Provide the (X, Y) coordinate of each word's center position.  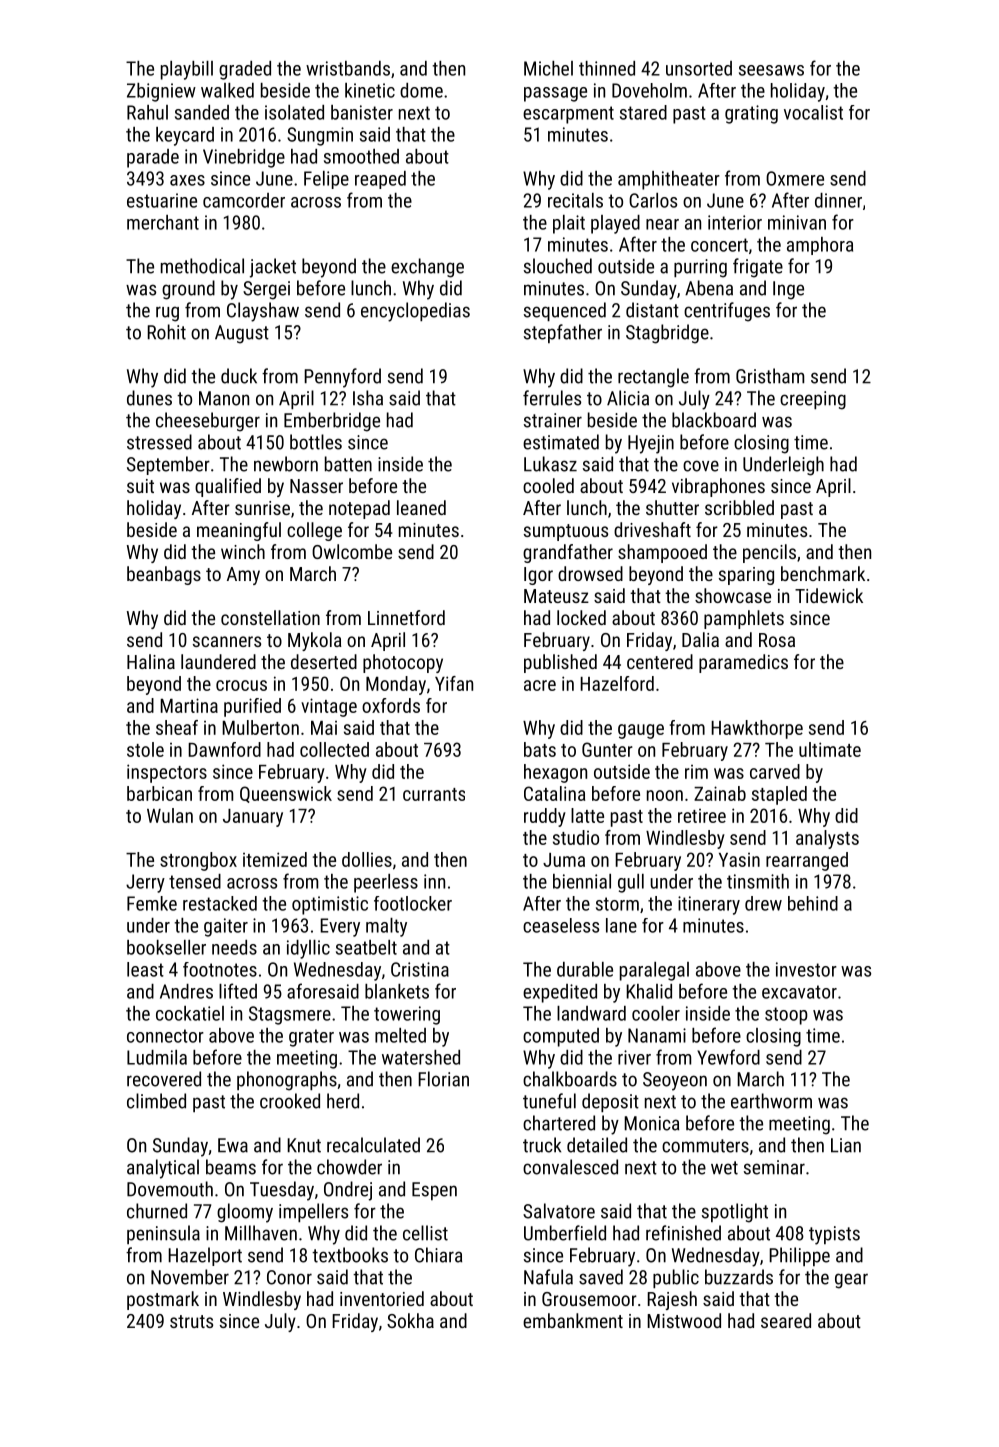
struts (191, 1321)
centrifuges (727, 312)
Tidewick (829, 595)
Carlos (653, 200)
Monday (396, 685)
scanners (227, 641)
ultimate (830, 749)
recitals (575, 200)
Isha (368, 398)
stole (145, 749)
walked (227, 90)
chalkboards (570, 1079)
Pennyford (342, 378)
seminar (774, 1167)
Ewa (233, 1145)
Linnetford (406, 617)
